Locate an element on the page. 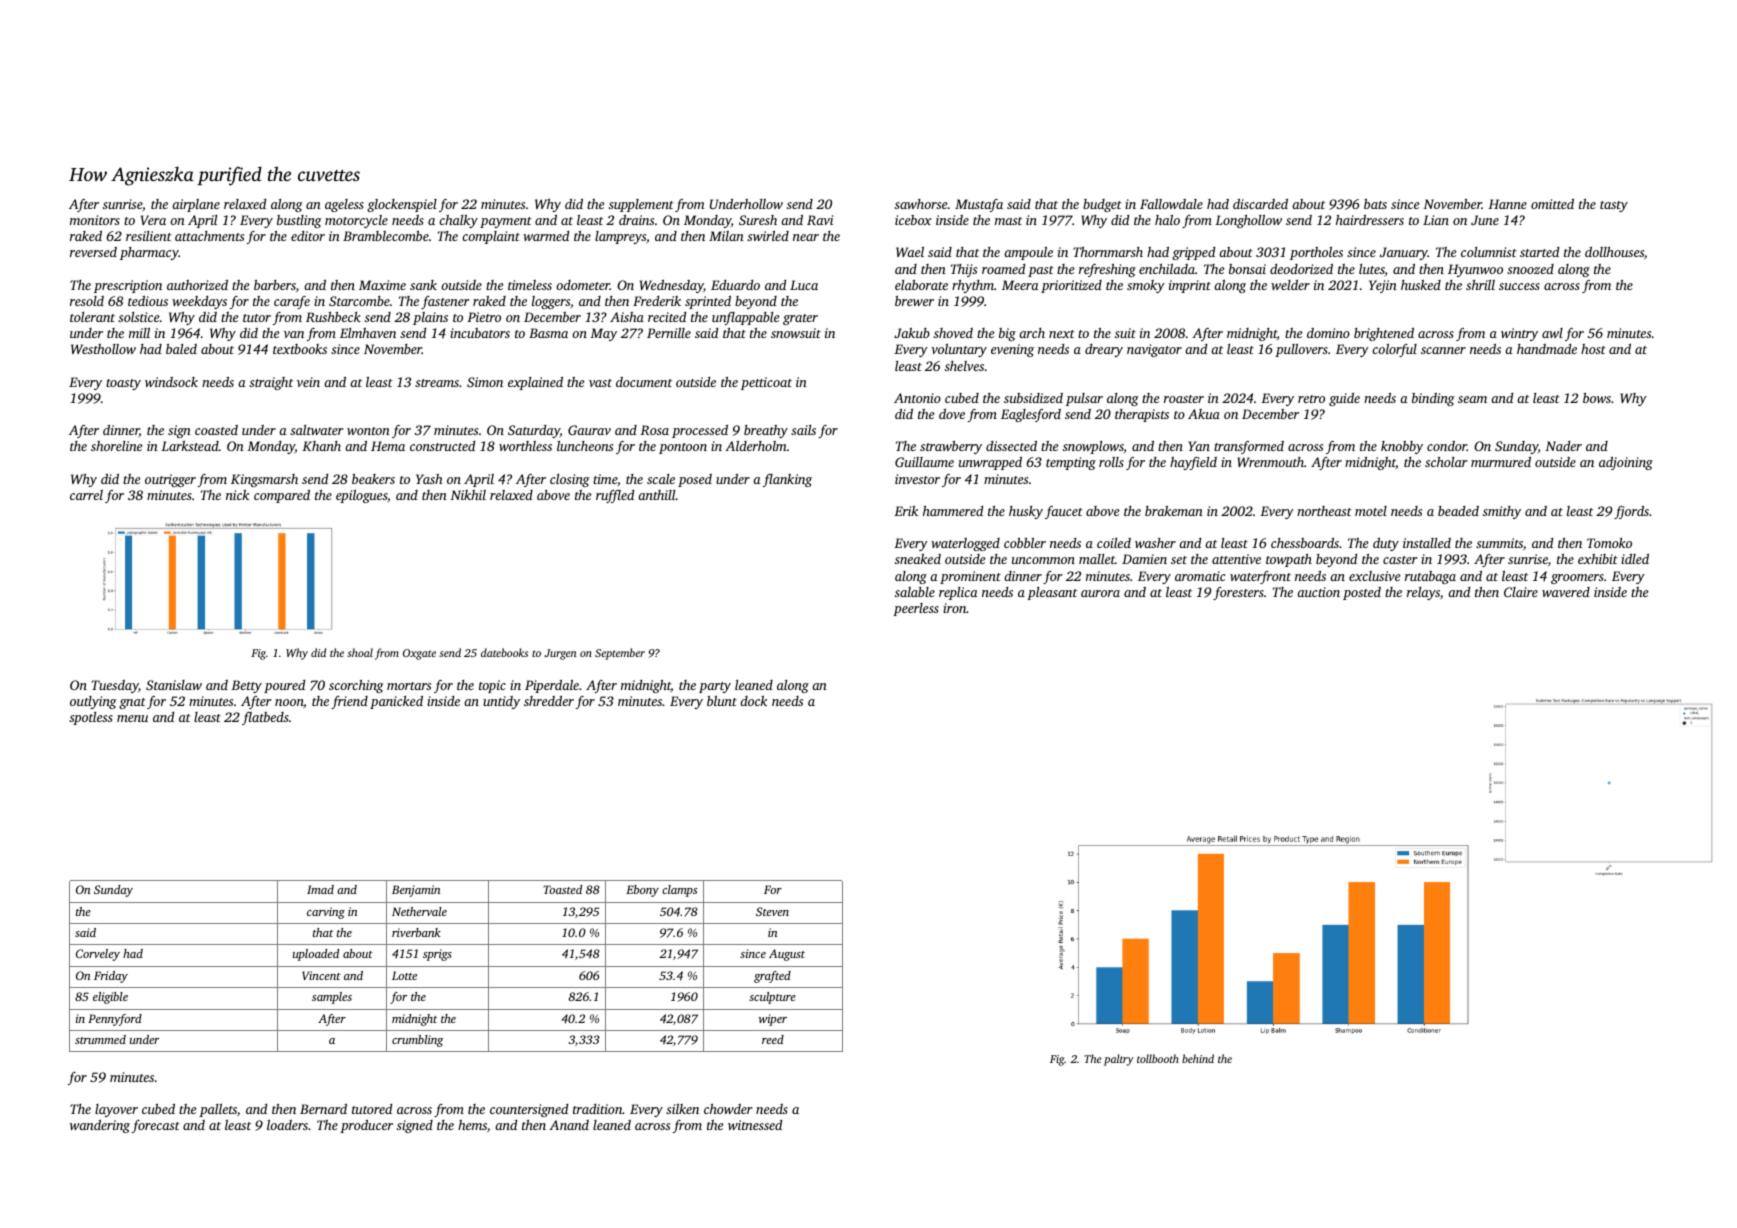  dock is located at coordinates (753, 701).
